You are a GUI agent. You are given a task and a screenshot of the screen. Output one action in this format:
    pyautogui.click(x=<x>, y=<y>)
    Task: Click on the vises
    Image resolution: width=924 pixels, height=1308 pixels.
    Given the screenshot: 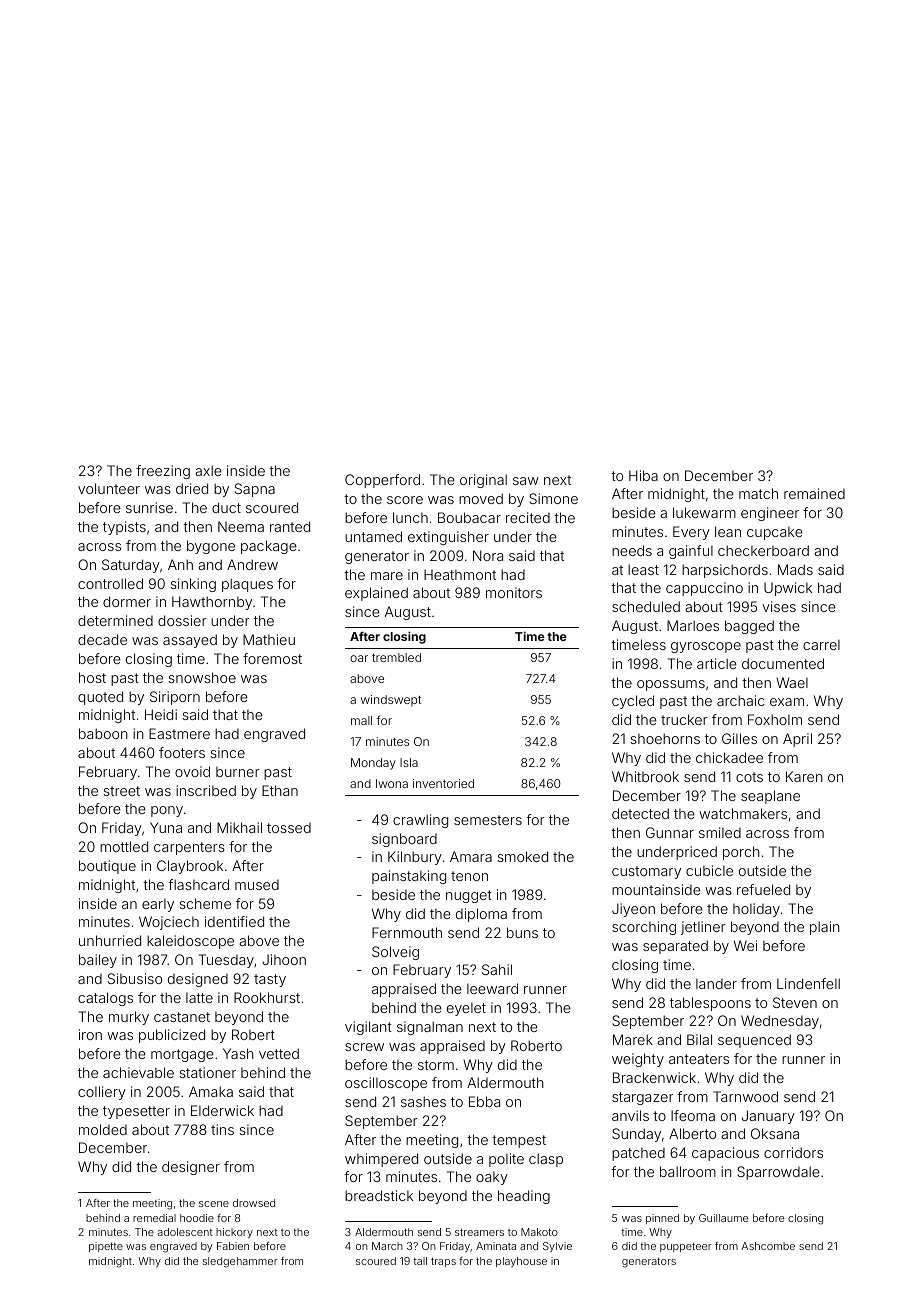 What is the action you would take?
    pyautogui.click(x=779, y=606)
